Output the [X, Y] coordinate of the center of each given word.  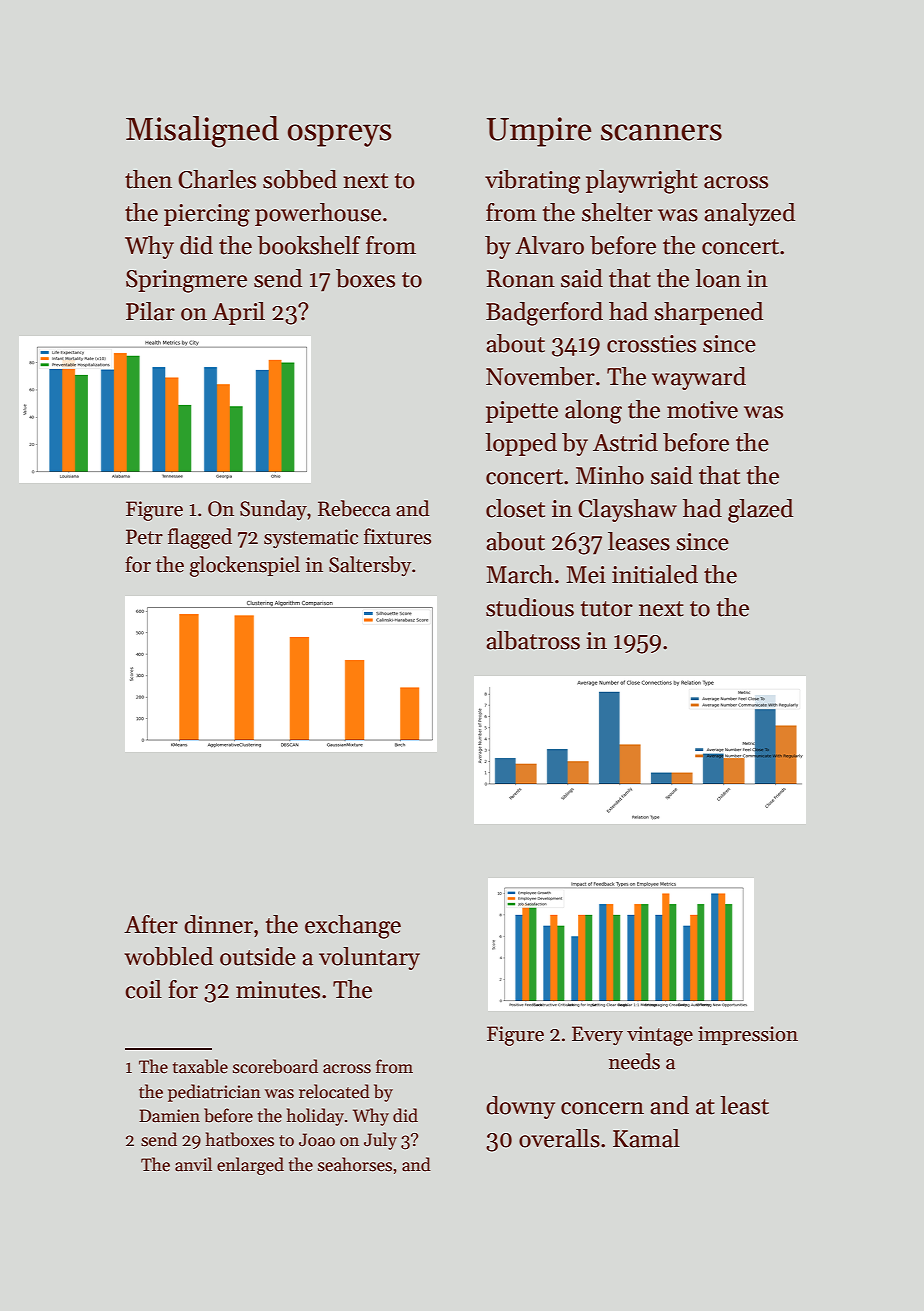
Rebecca [354, 508]
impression [748, 1035]
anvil [193, 1164]
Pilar [150, 311]
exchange [353, 927]
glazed [760, 511]
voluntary [369, 958]
